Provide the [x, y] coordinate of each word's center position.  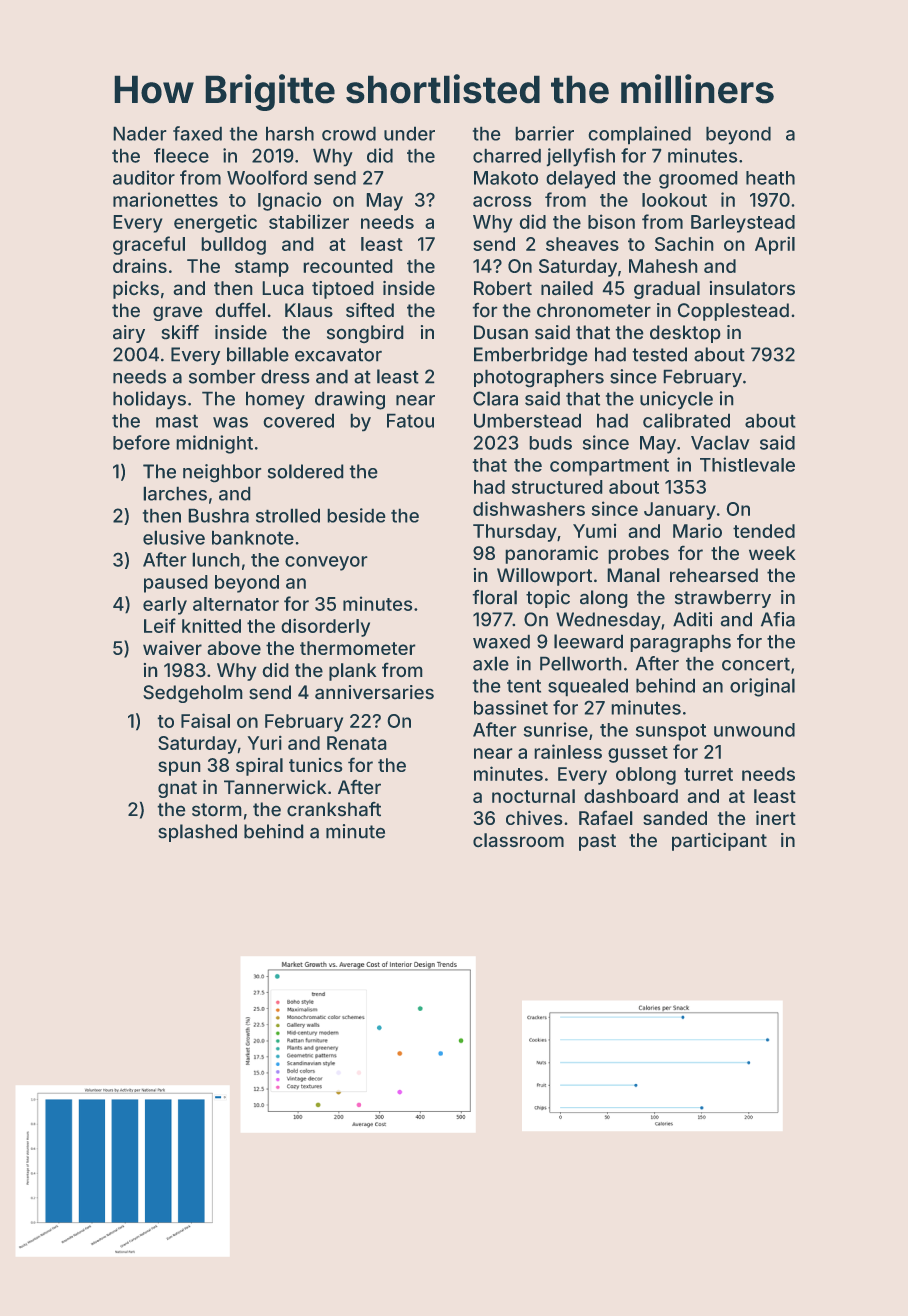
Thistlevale [747, 464]
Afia [778, 619]
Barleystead [743, 224]
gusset [638, 754]
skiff [180, 332]
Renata [357, 743]
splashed [197, 833]
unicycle [676, 400]
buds [550, 443]
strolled [288, 515]
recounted [348, 266]
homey [275, 400]
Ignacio [290, 201]
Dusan [501, 332]
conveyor [326, 563]
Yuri [264, 742]
